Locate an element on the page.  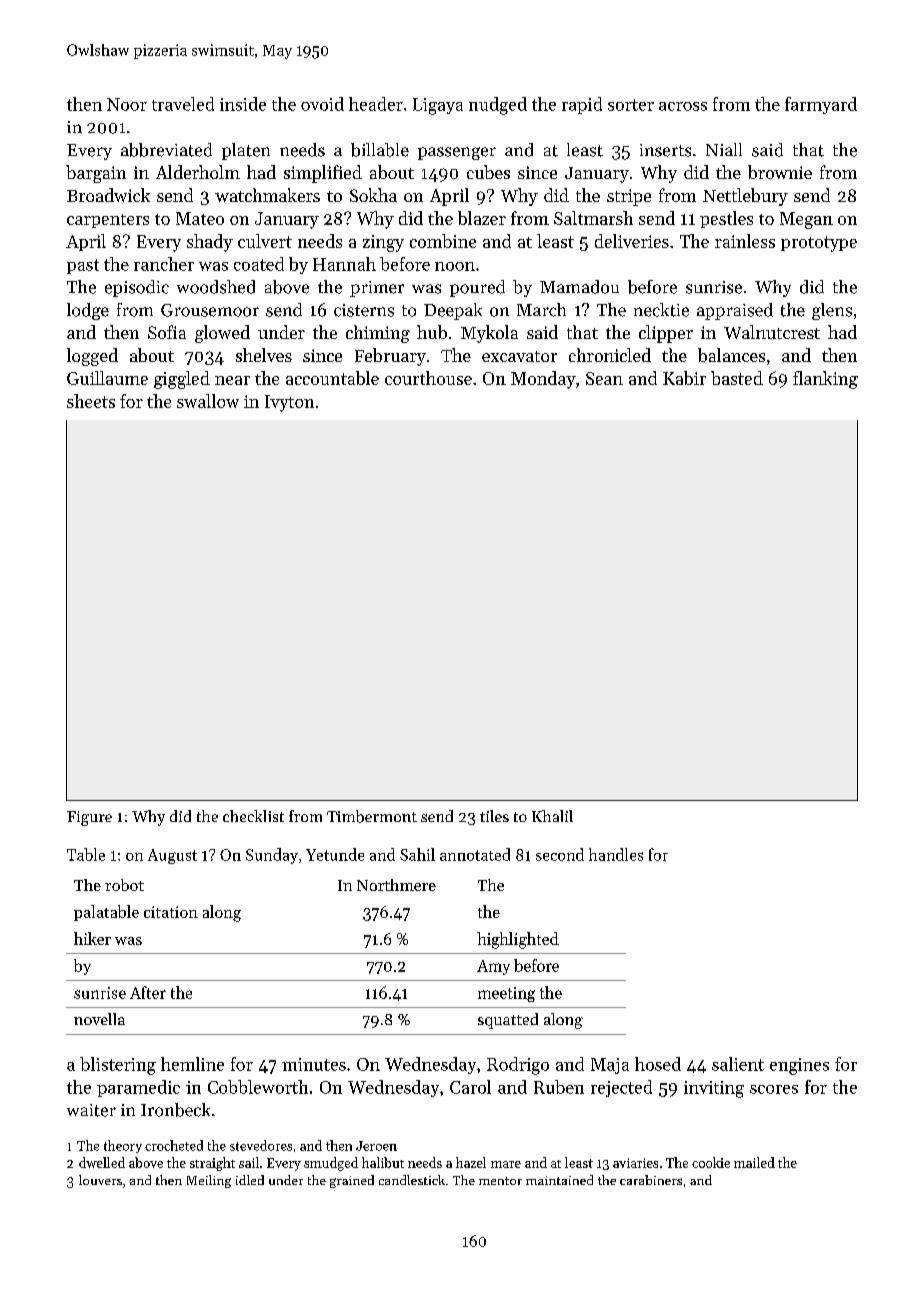
louvers is located at coordinates (100, 1180).
